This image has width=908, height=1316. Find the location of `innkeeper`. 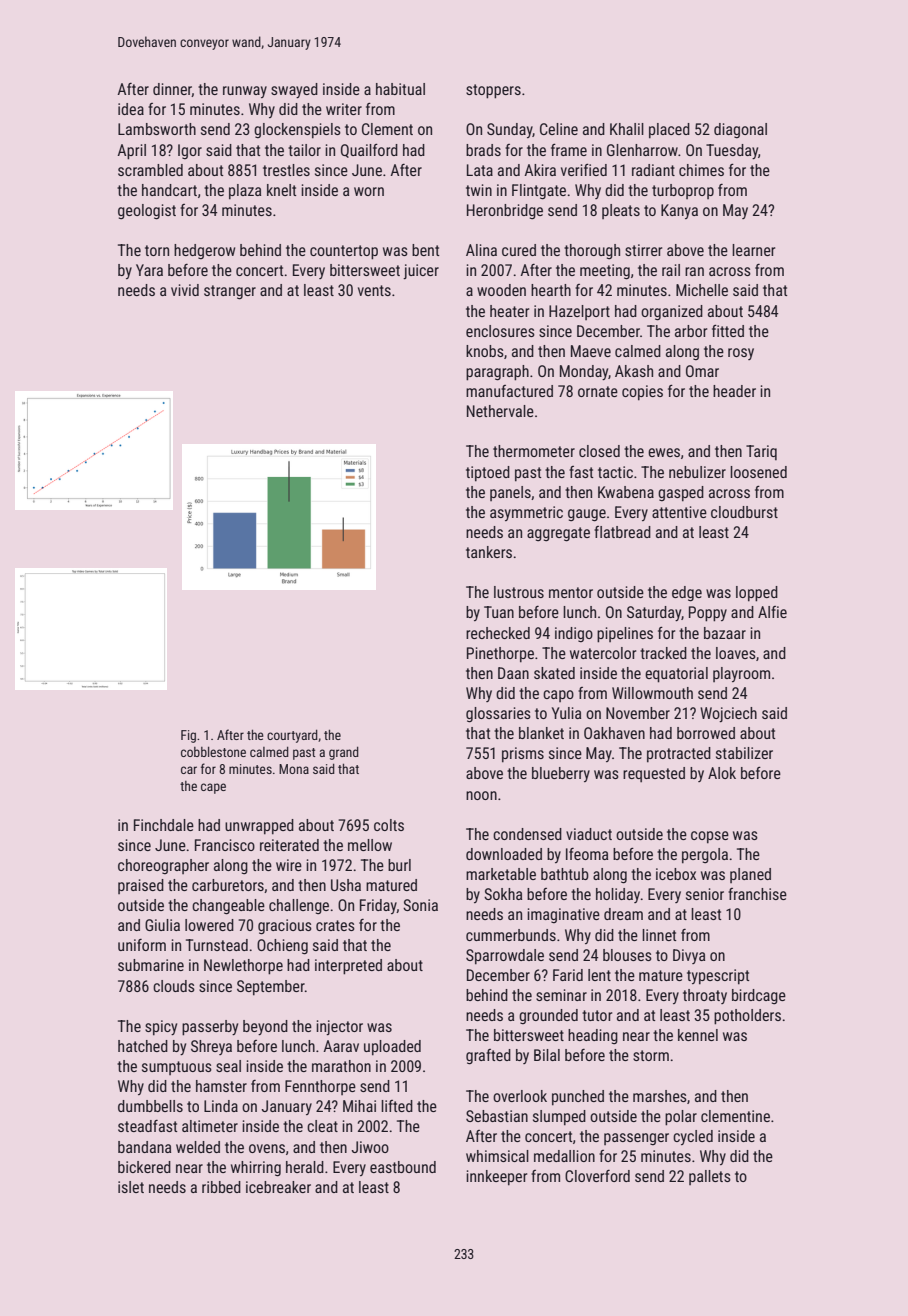

innkeeper is located at coordinates (496, 1178).
